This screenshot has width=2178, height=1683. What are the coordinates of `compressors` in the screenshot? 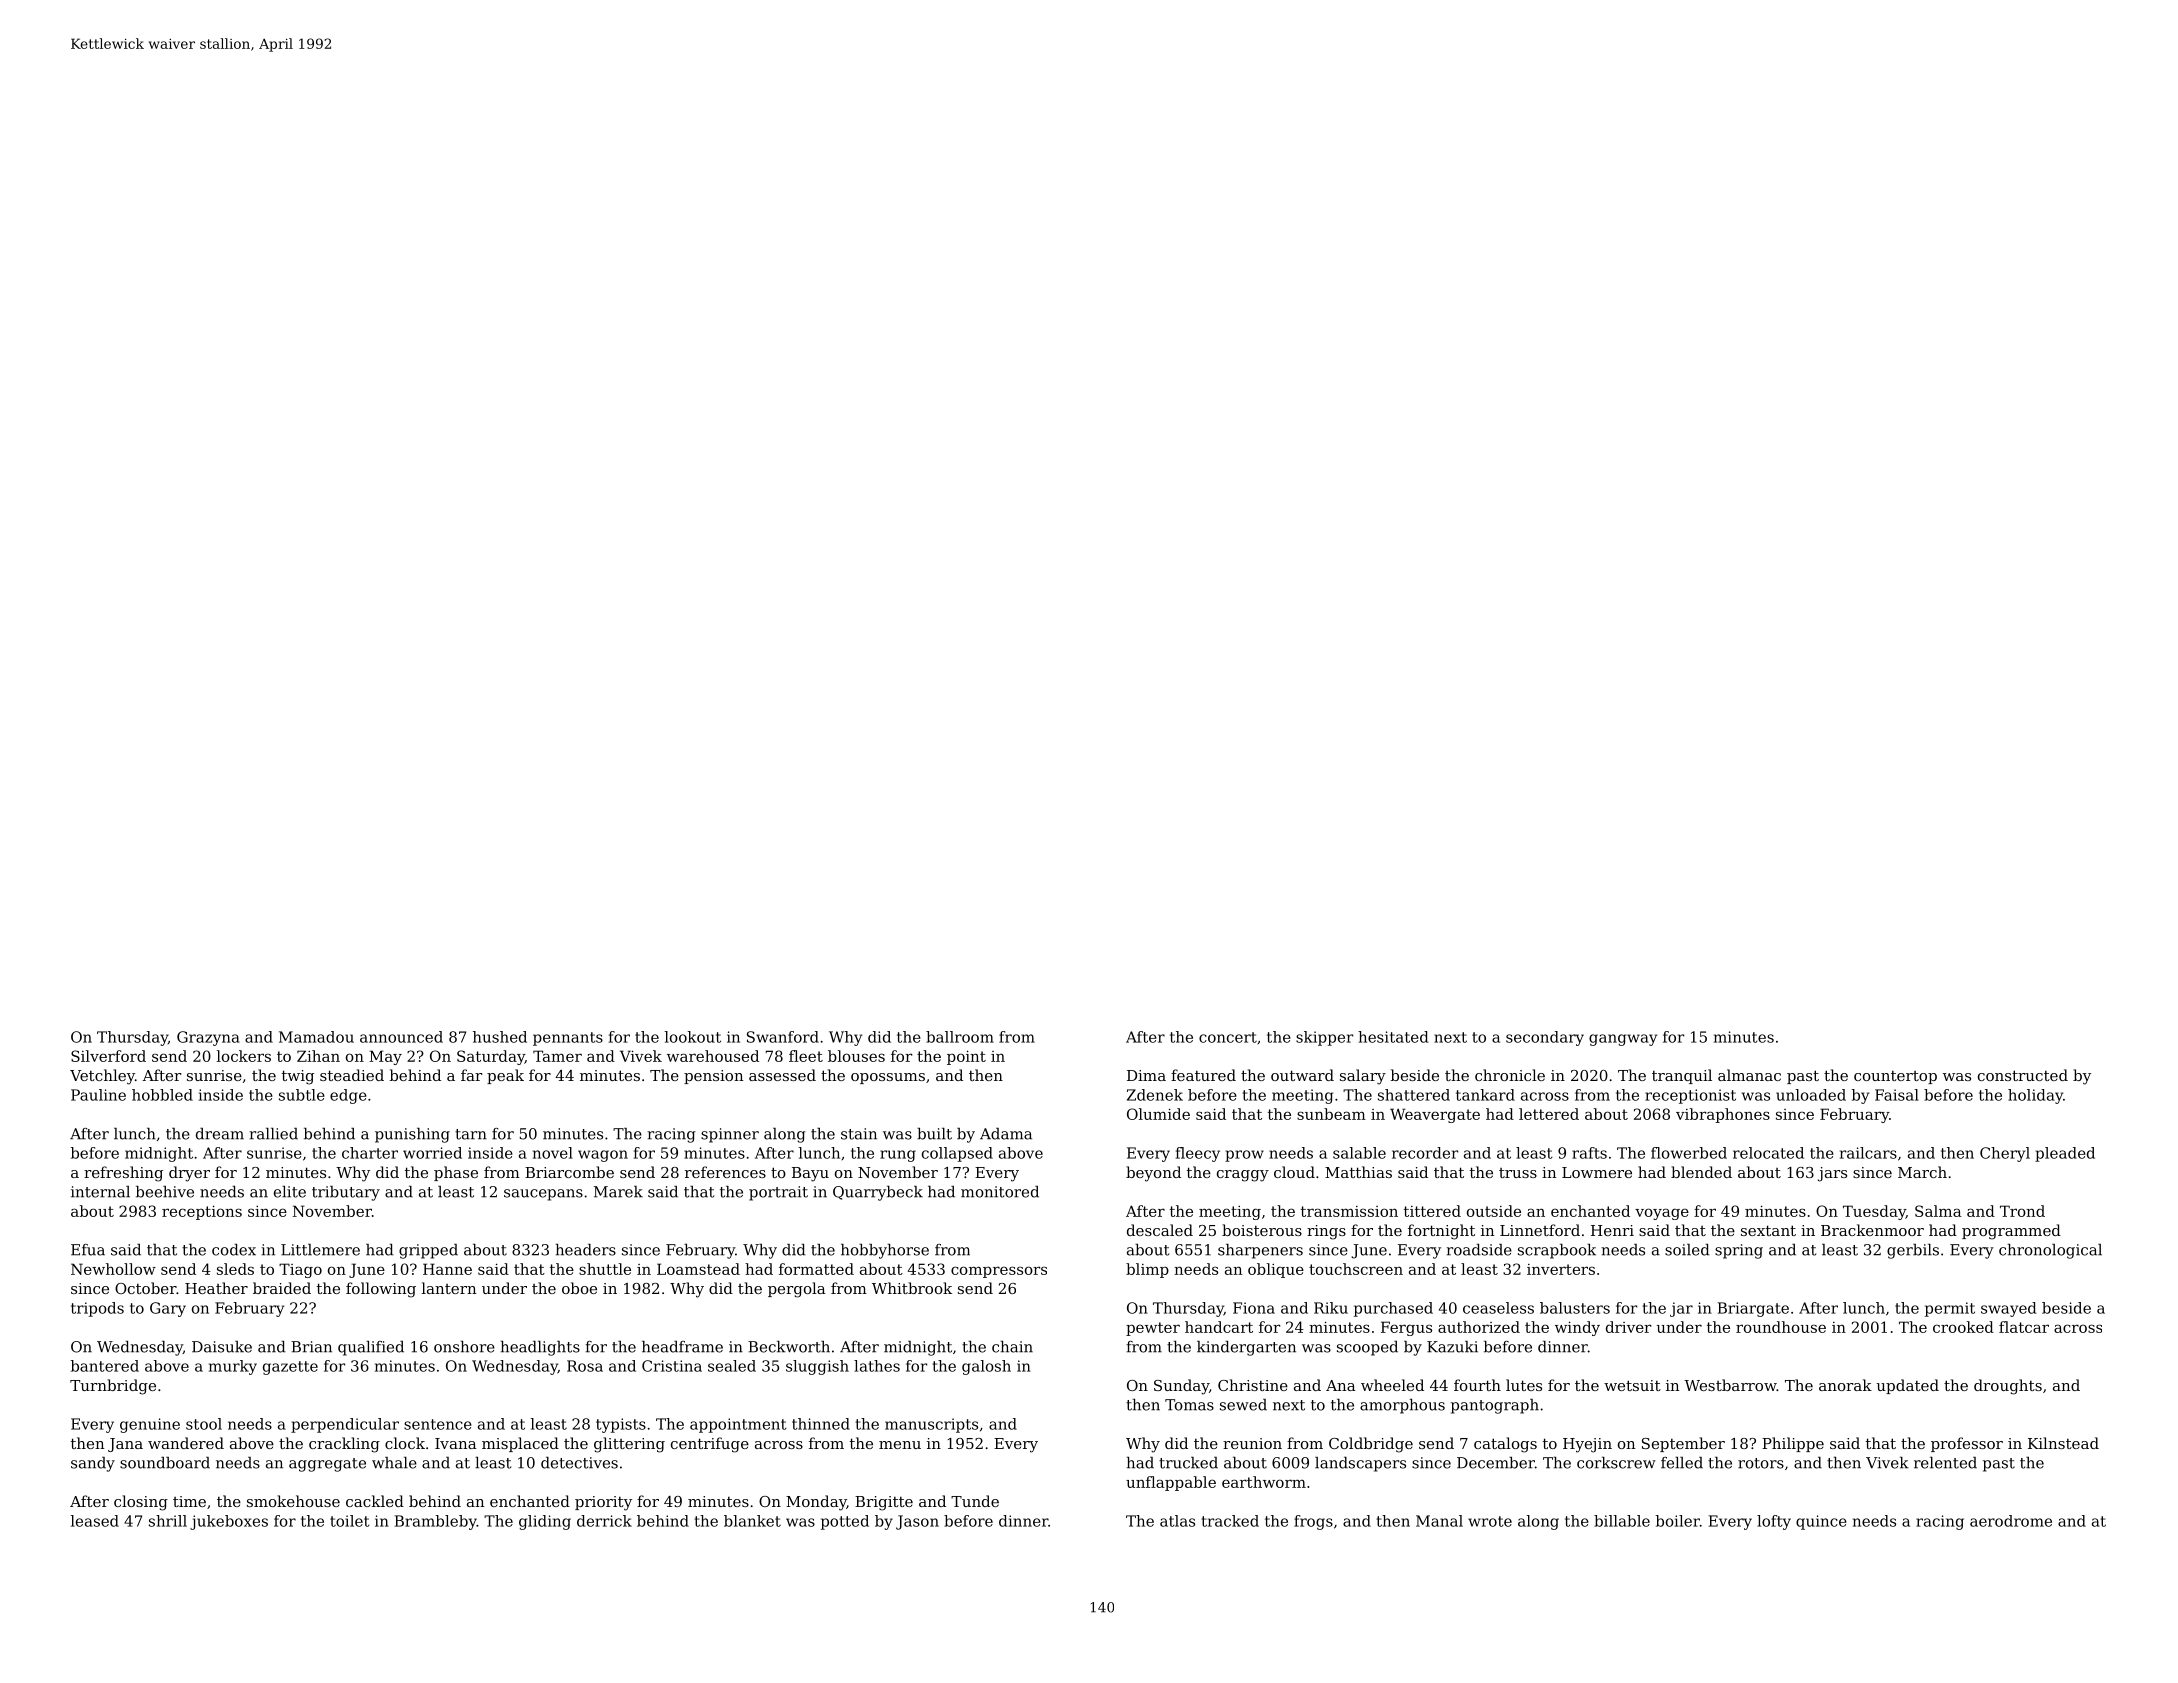 It's located at (999, 1272).
